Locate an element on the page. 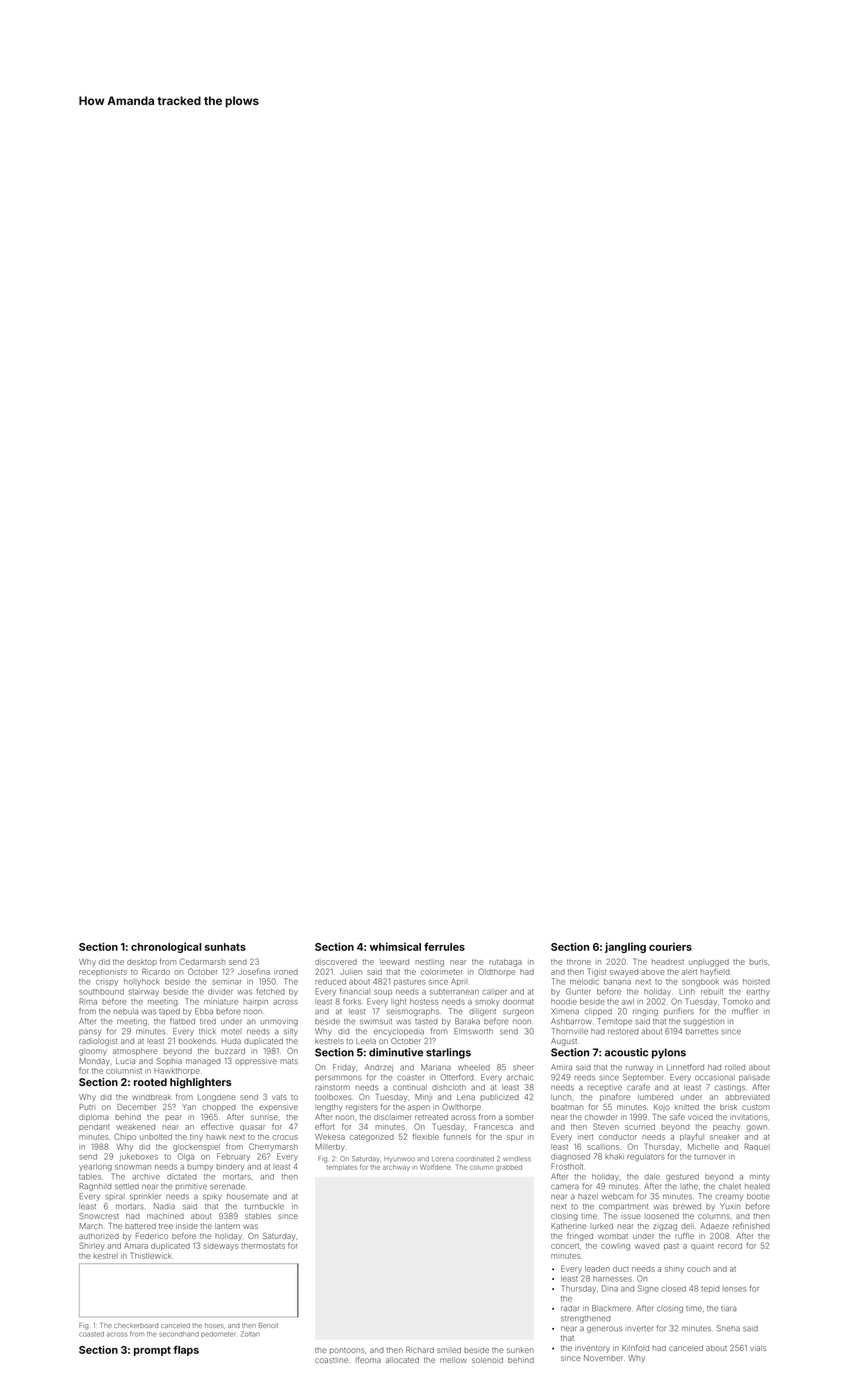 Image resolution: width=849 pixels, height=1400 pixels. ferrules is located at coordinates (444, 946).
